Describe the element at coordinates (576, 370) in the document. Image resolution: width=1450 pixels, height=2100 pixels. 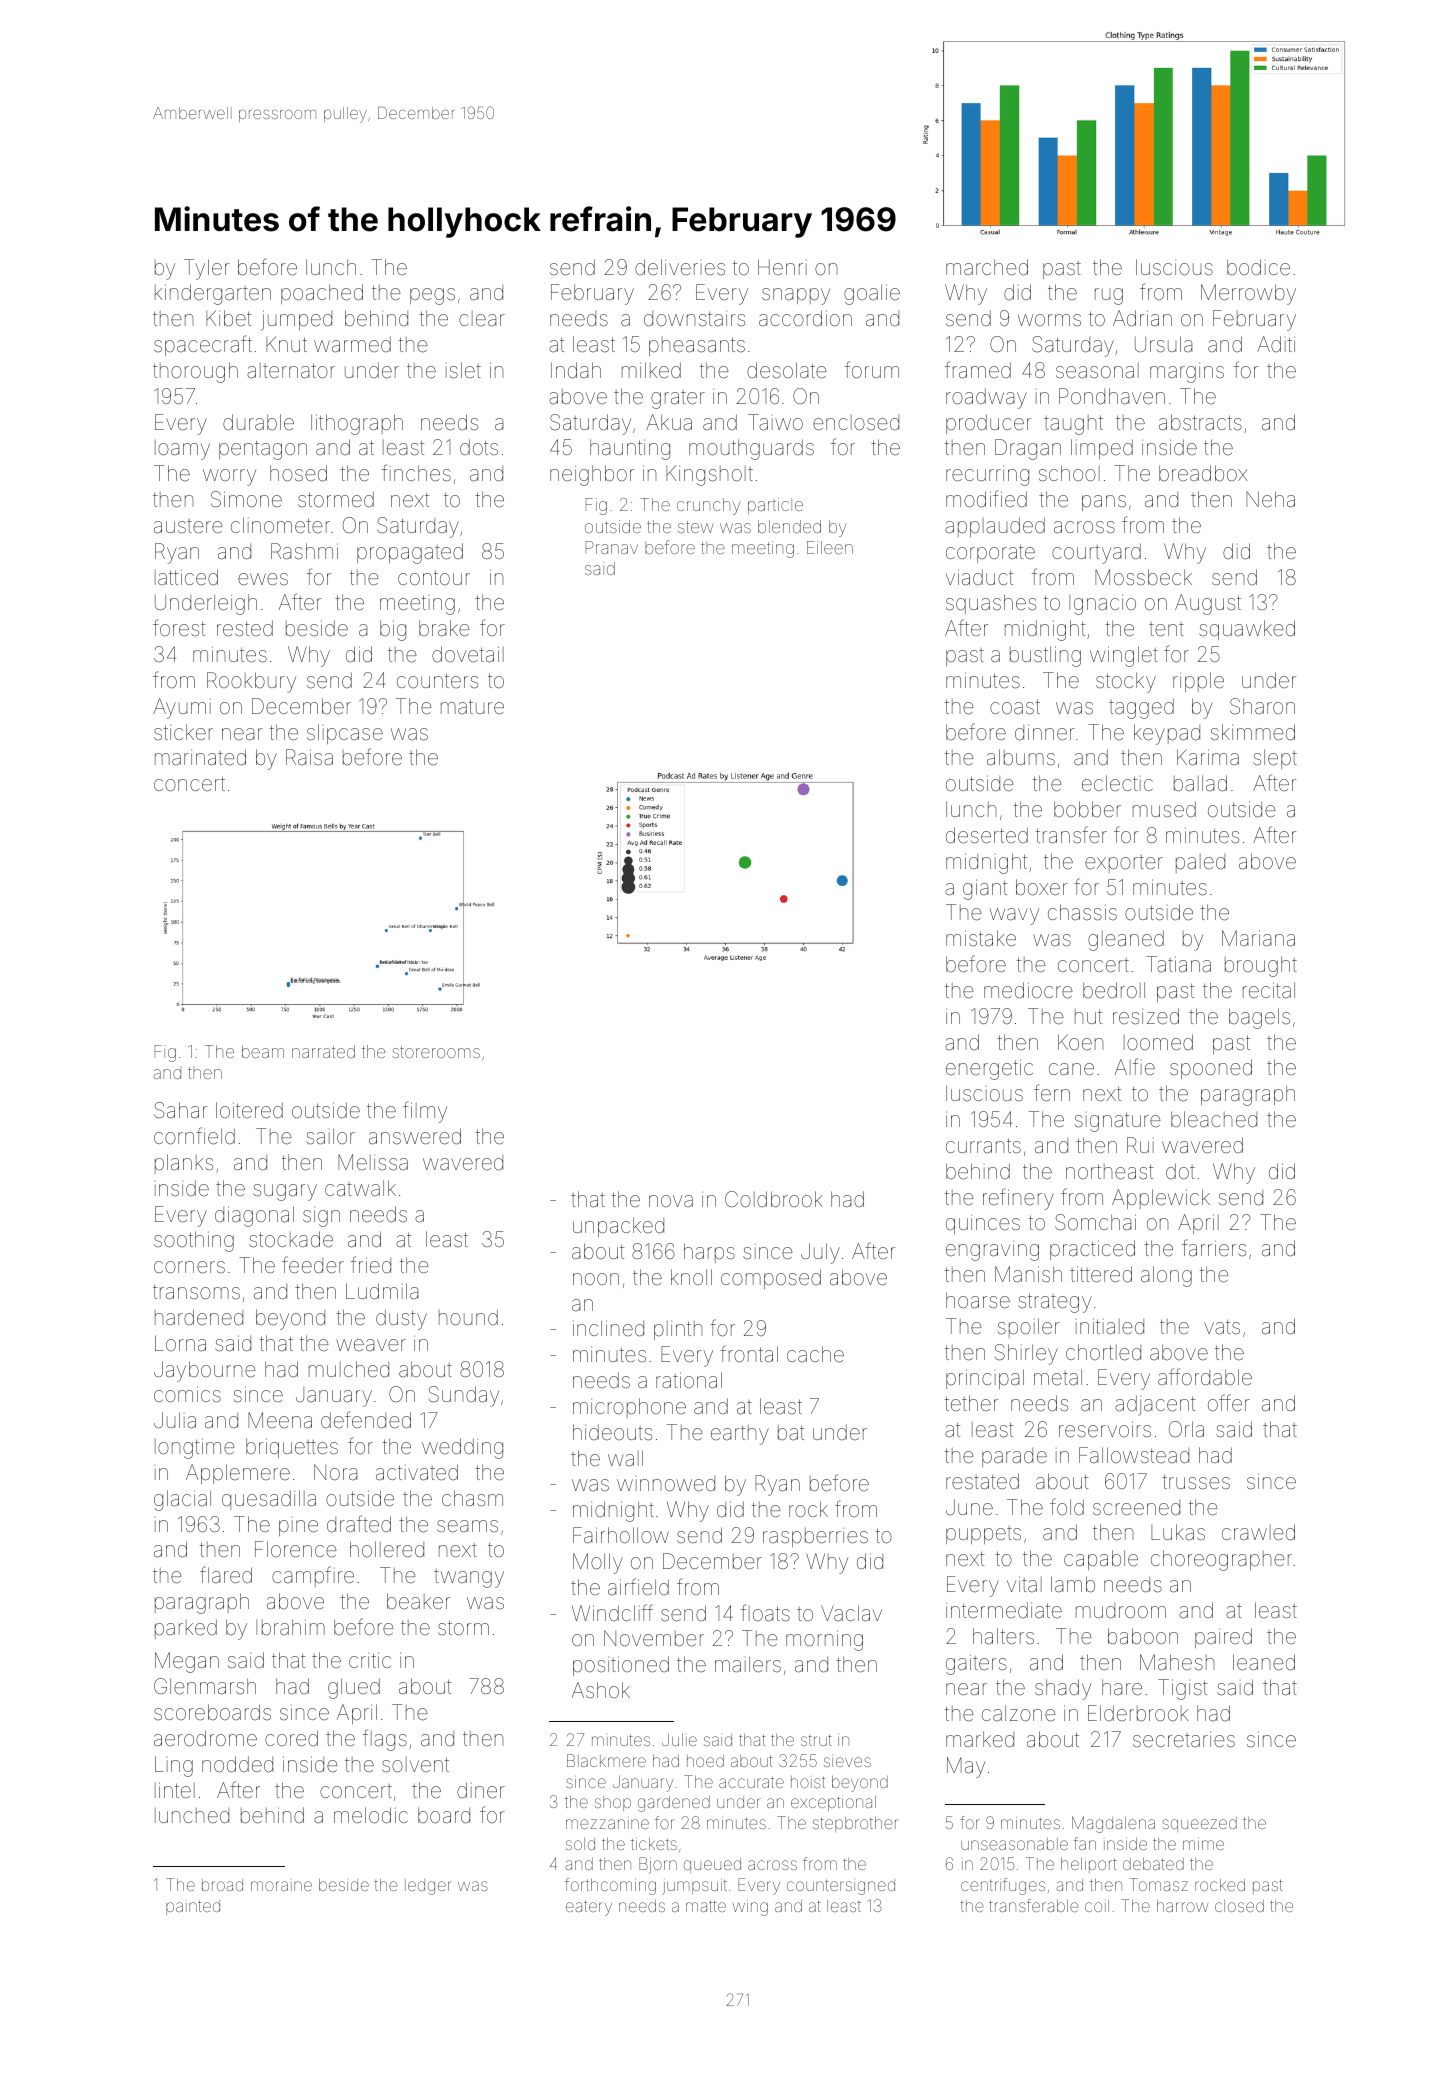
I see `Indah` at that location.
